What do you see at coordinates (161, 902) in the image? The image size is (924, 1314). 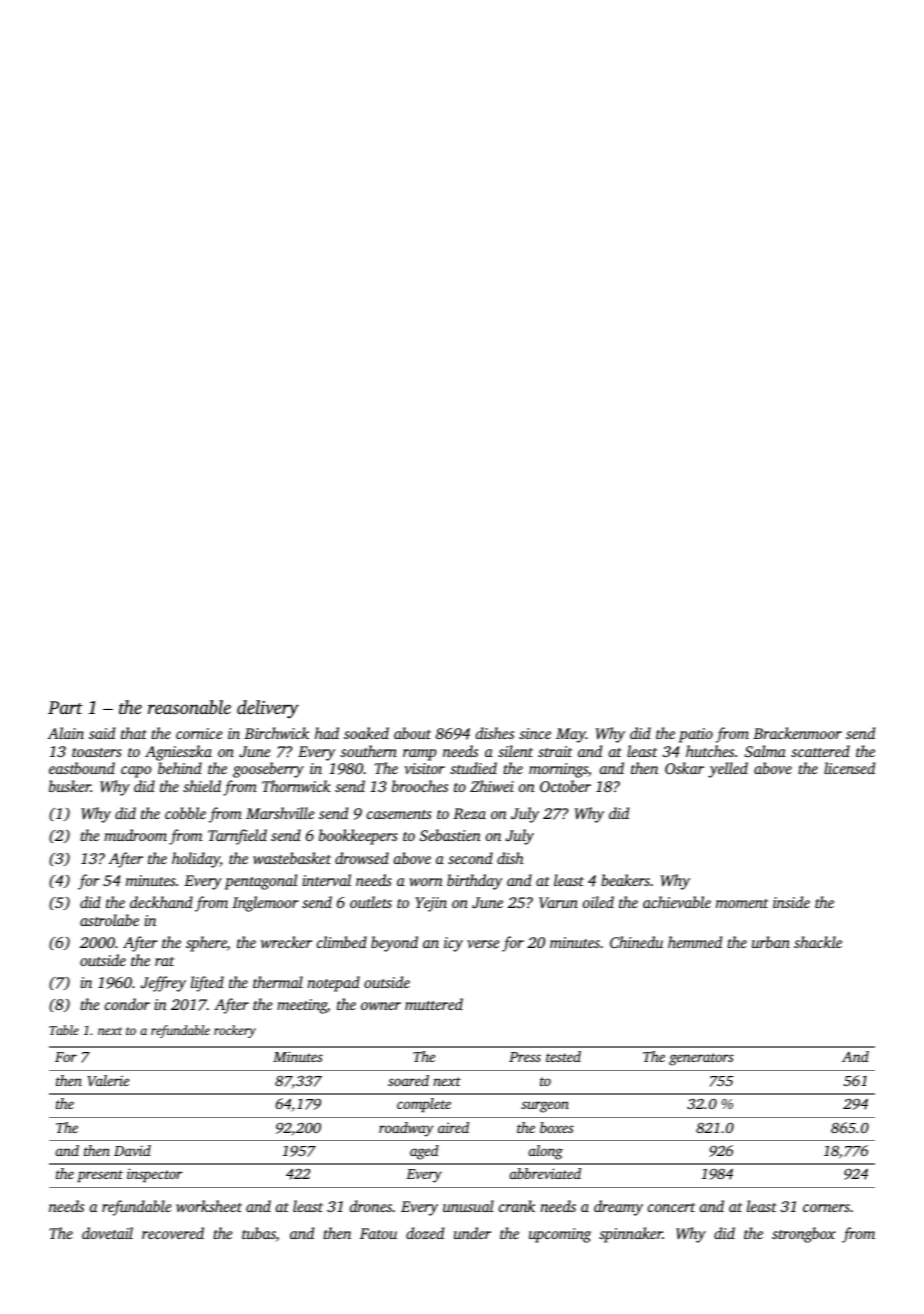 I see `deckhand` at bounding box center [161, 902].
